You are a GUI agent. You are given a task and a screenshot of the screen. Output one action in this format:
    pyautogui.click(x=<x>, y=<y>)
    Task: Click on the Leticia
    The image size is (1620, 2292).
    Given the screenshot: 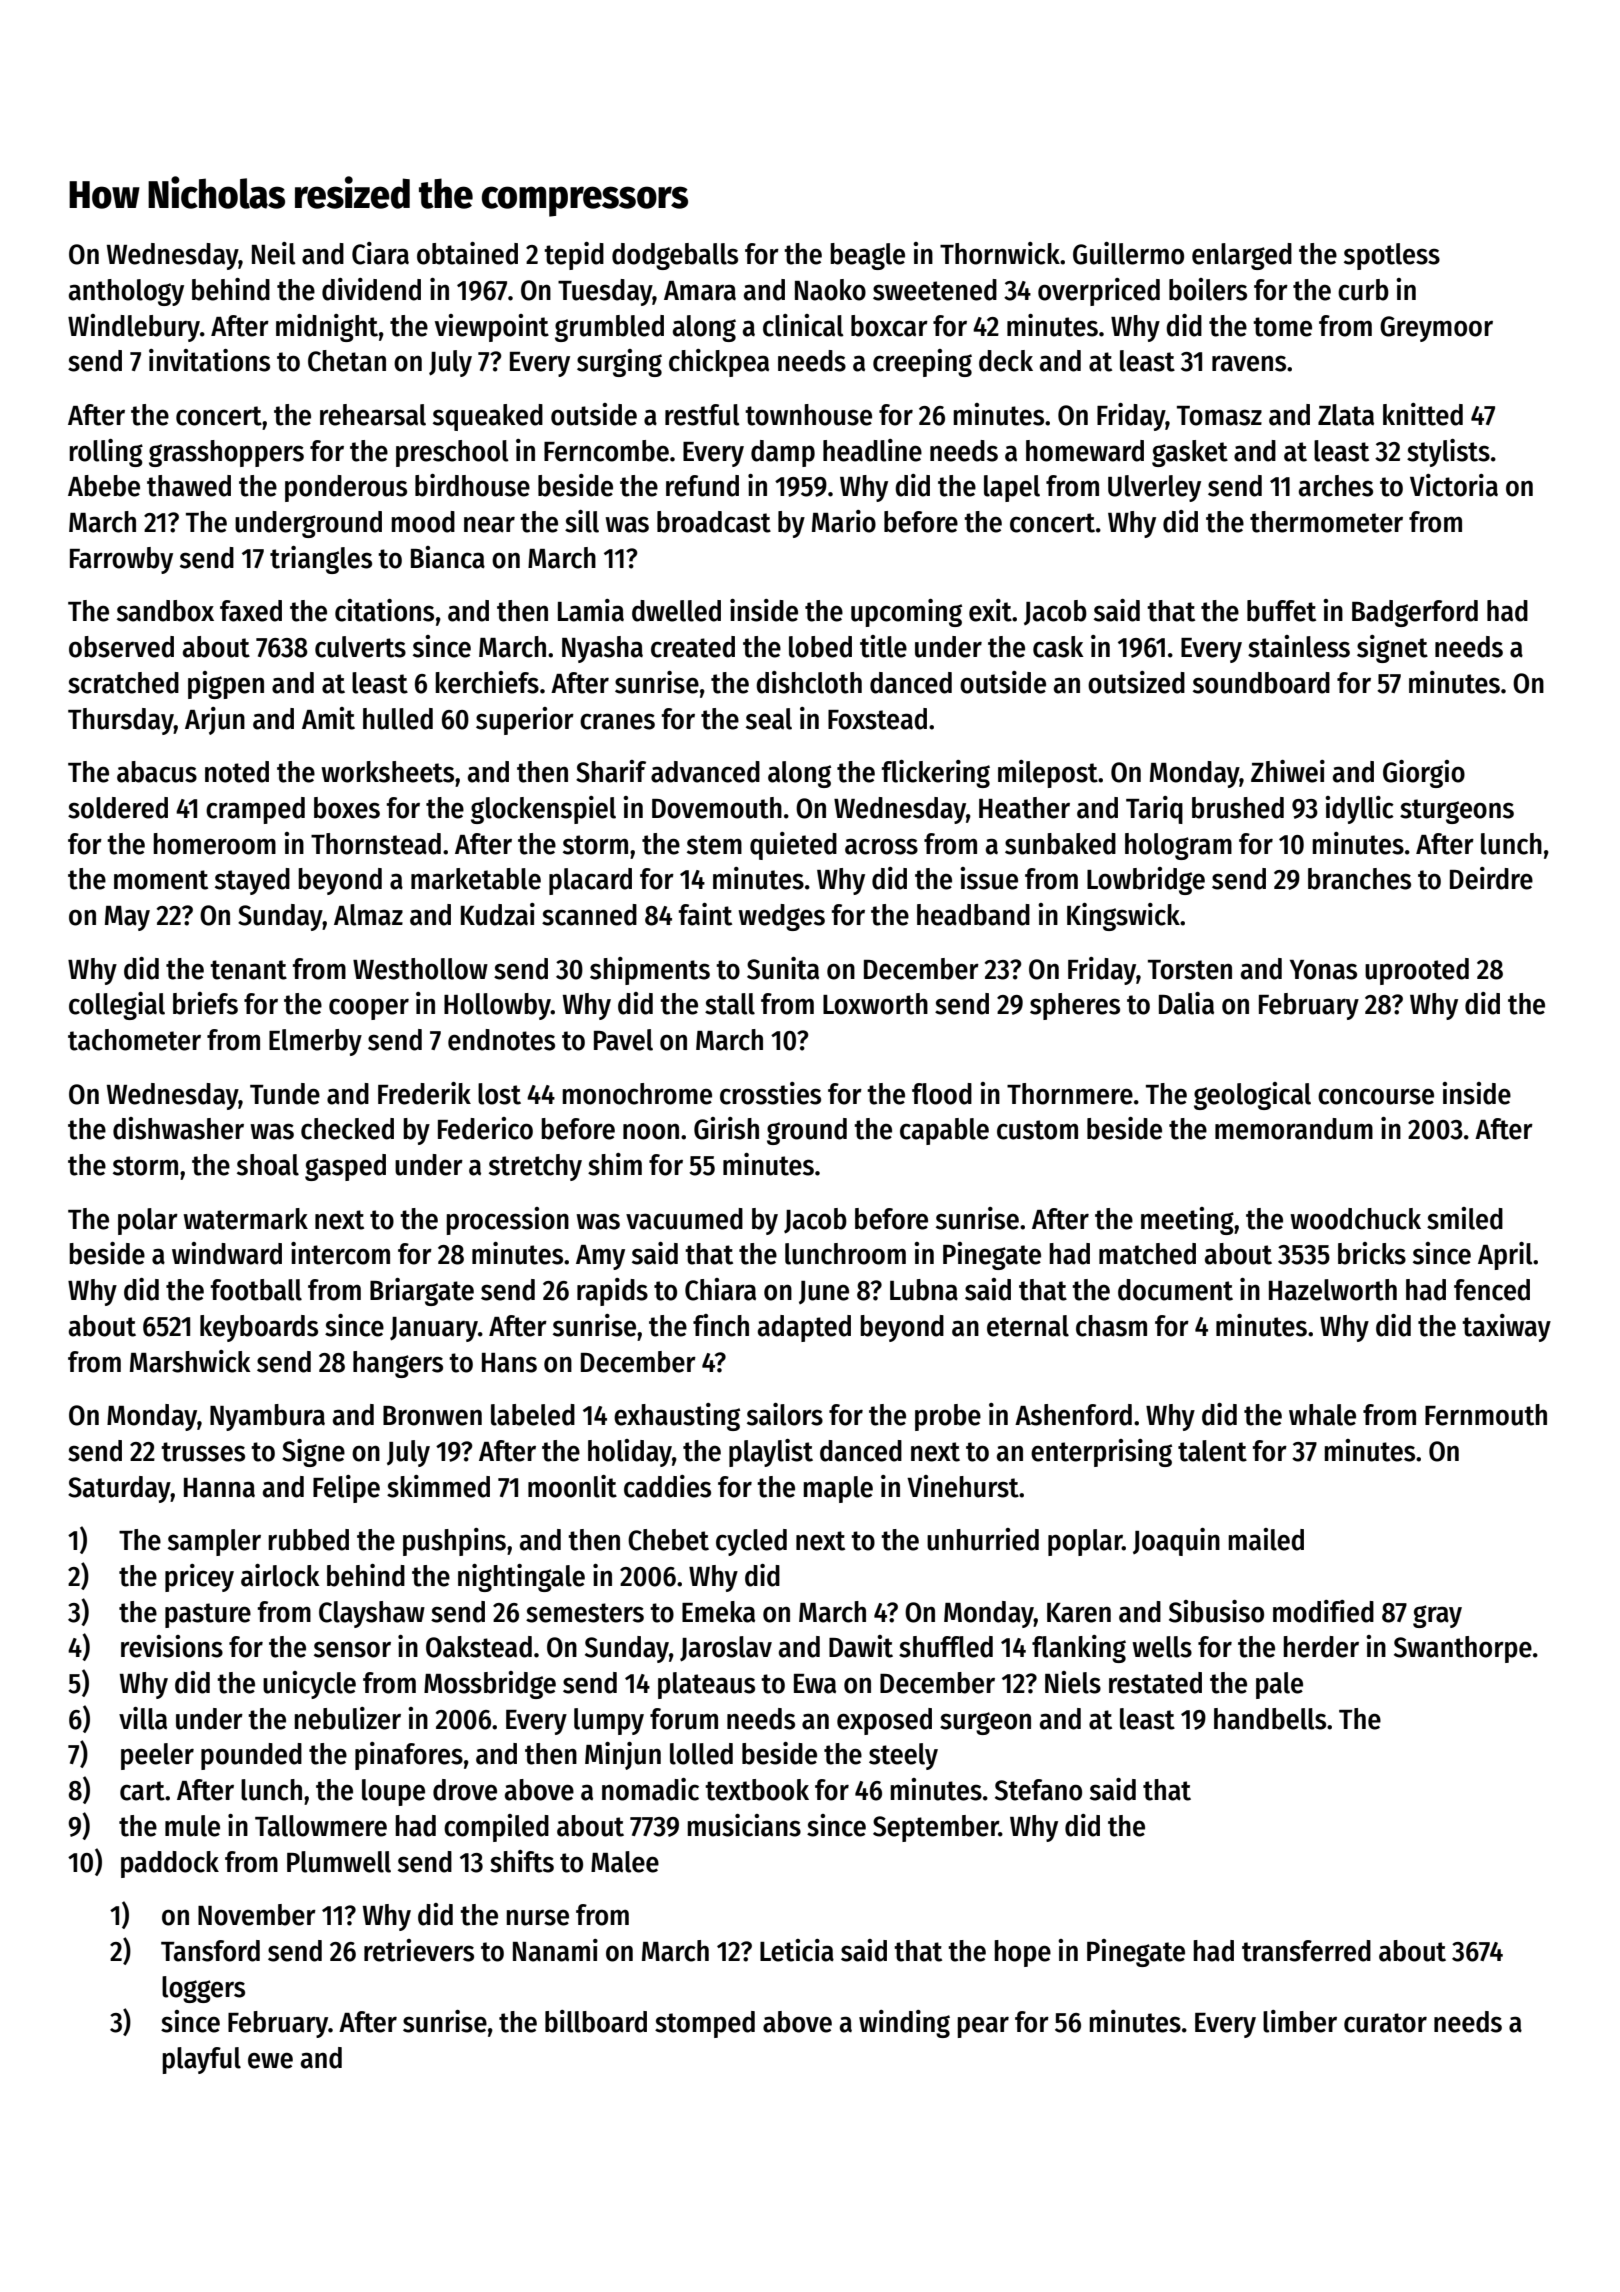 What is the action you would take?
    pyautogui.click(x=797, y=1950)
